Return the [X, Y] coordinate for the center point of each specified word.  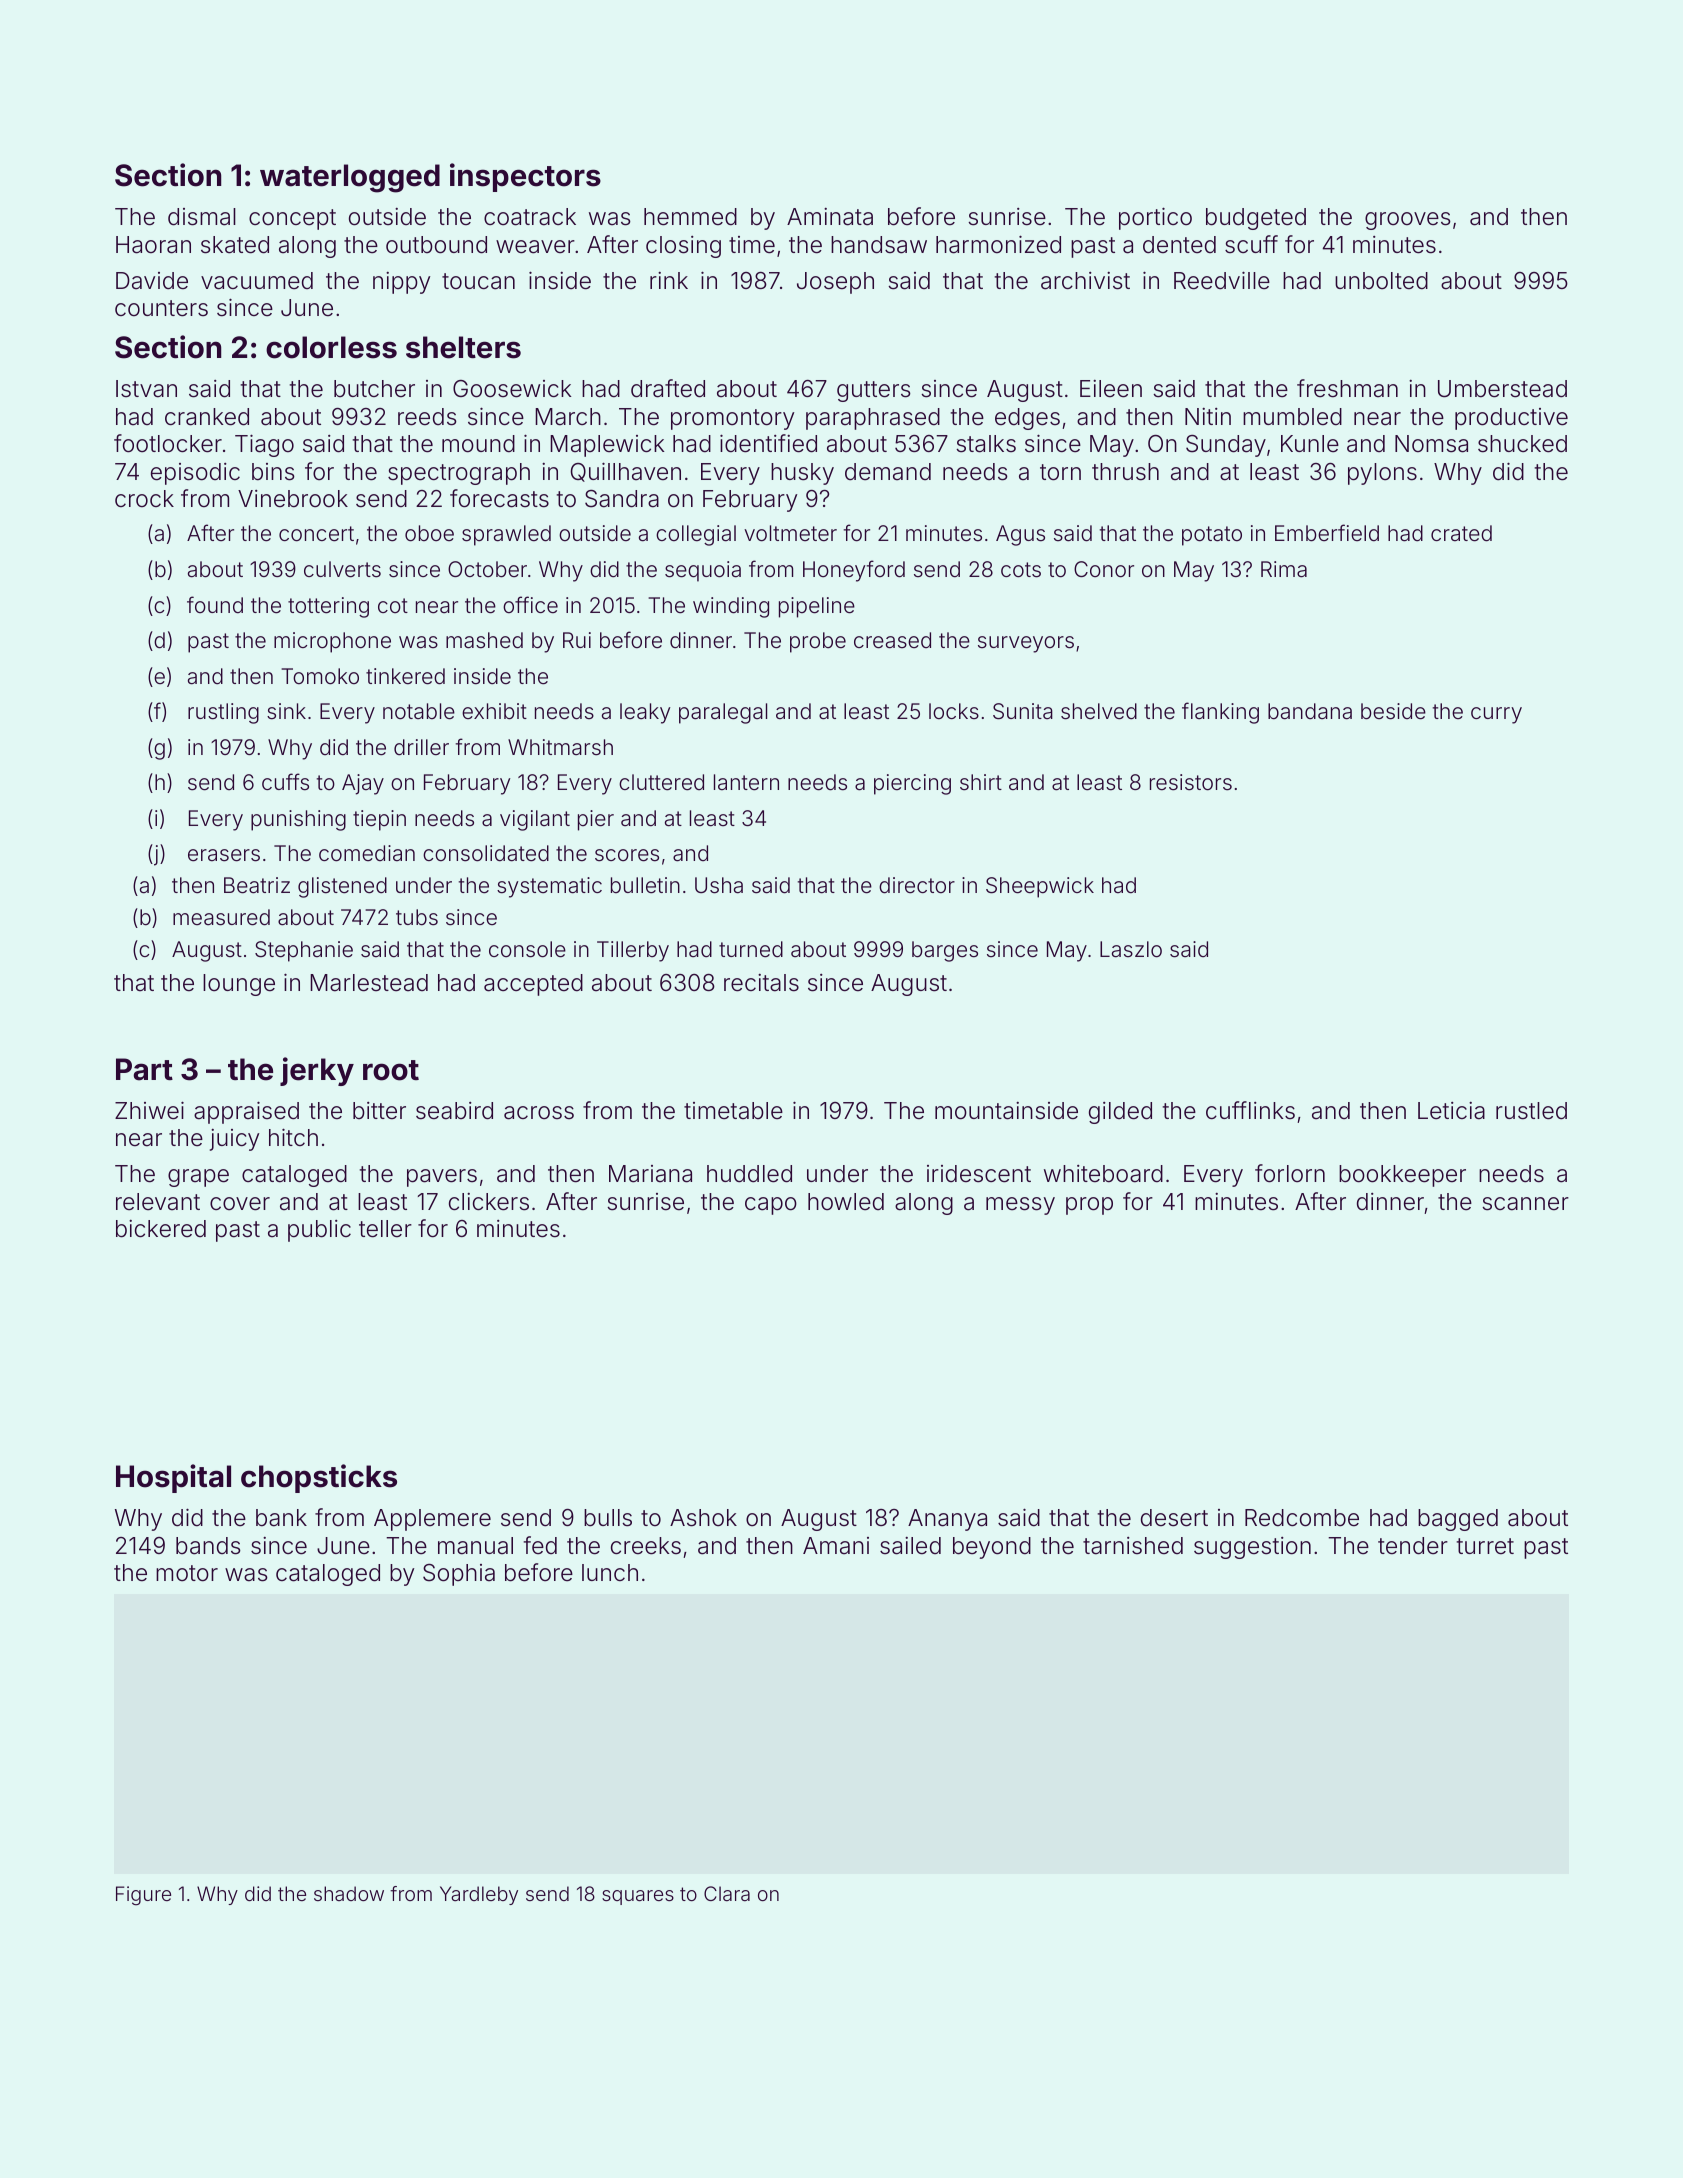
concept [292, 219]
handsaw [879, 245]
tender [1413, 1546]
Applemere [432, 1520]
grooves [1408, 221]
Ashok [703, 1518]
